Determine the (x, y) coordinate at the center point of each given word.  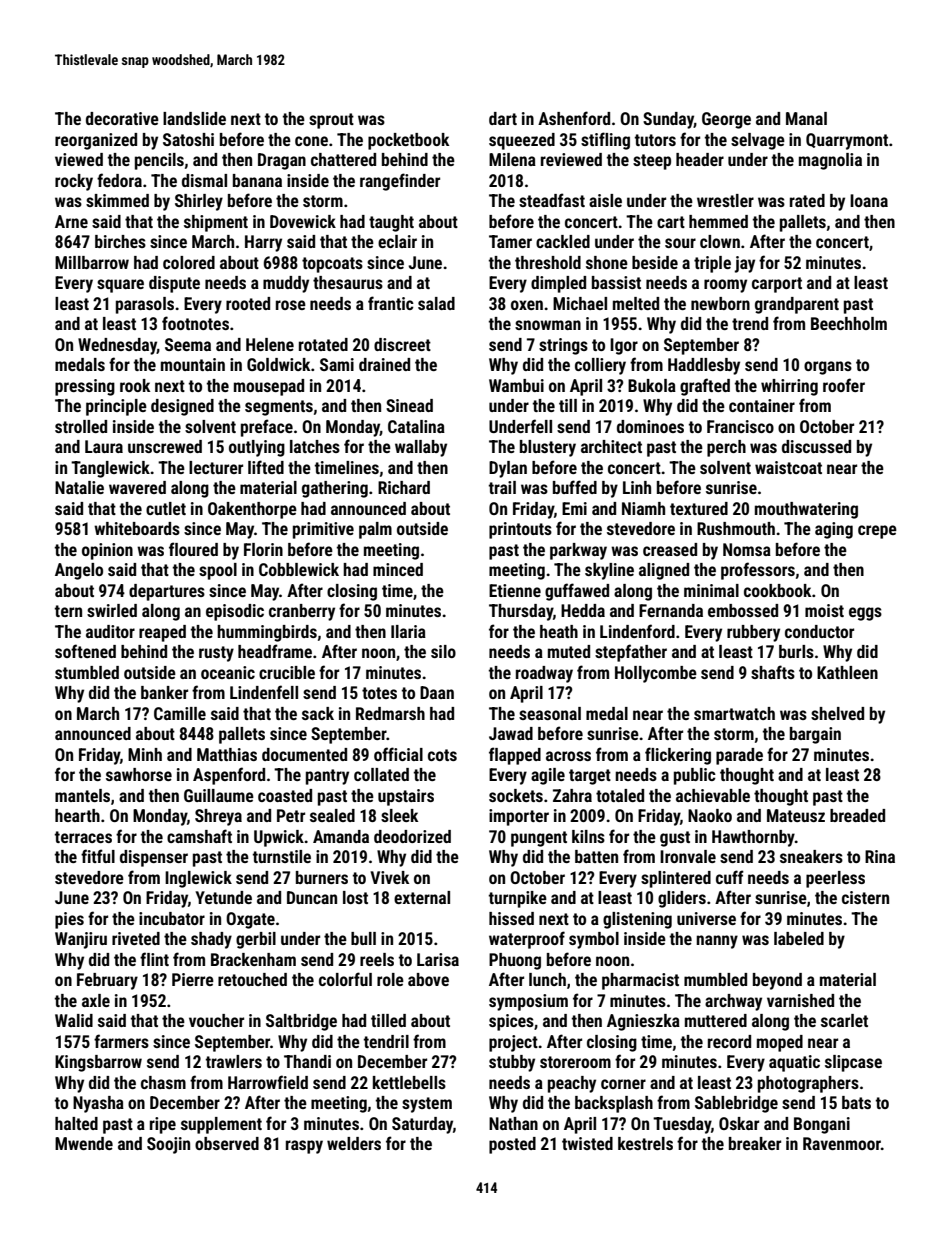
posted (512, 1145)
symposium (528, 1002)
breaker (755, 1143)
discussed (816, 446)
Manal (806, 118)
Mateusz (796, 815)
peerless (835, 879)
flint (154, 959)
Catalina (416, 426)
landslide (194, 118)
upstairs (406, 797)
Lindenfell (264, 692)
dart (503, 118)
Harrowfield (268, 1082)
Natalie (79, 487)
